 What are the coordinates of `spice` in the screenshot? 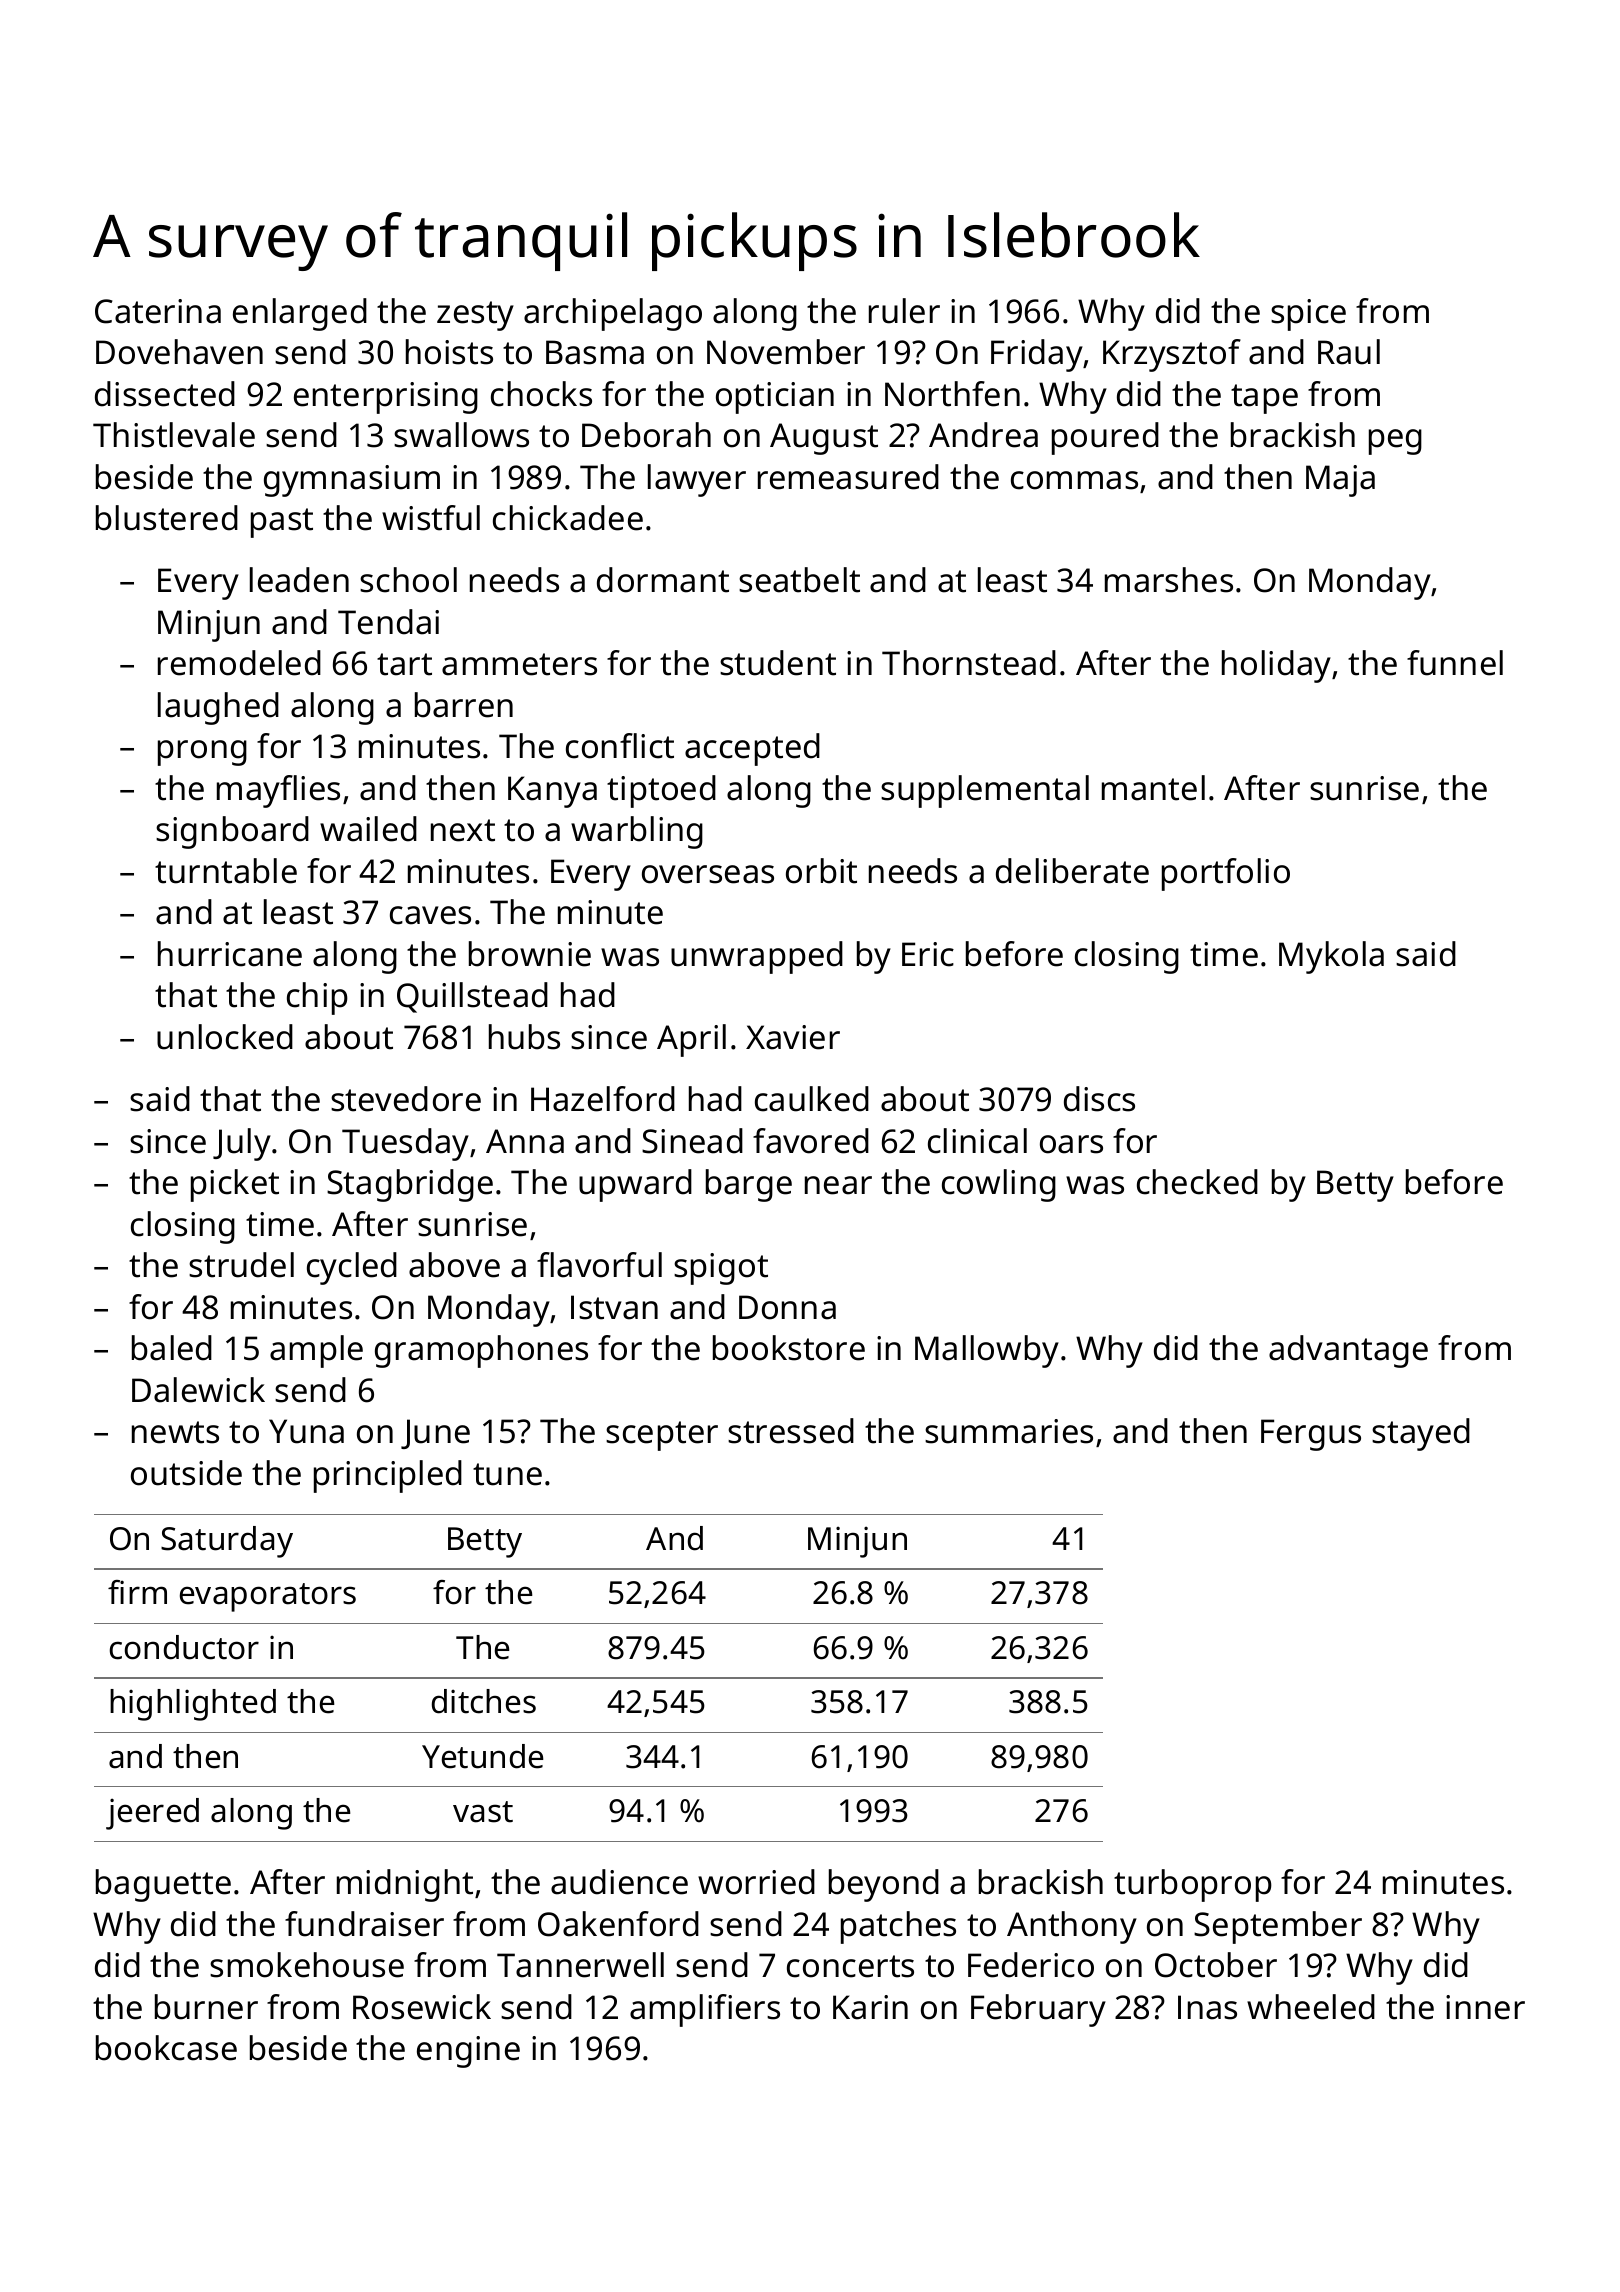 It's located at (1308, 315).
